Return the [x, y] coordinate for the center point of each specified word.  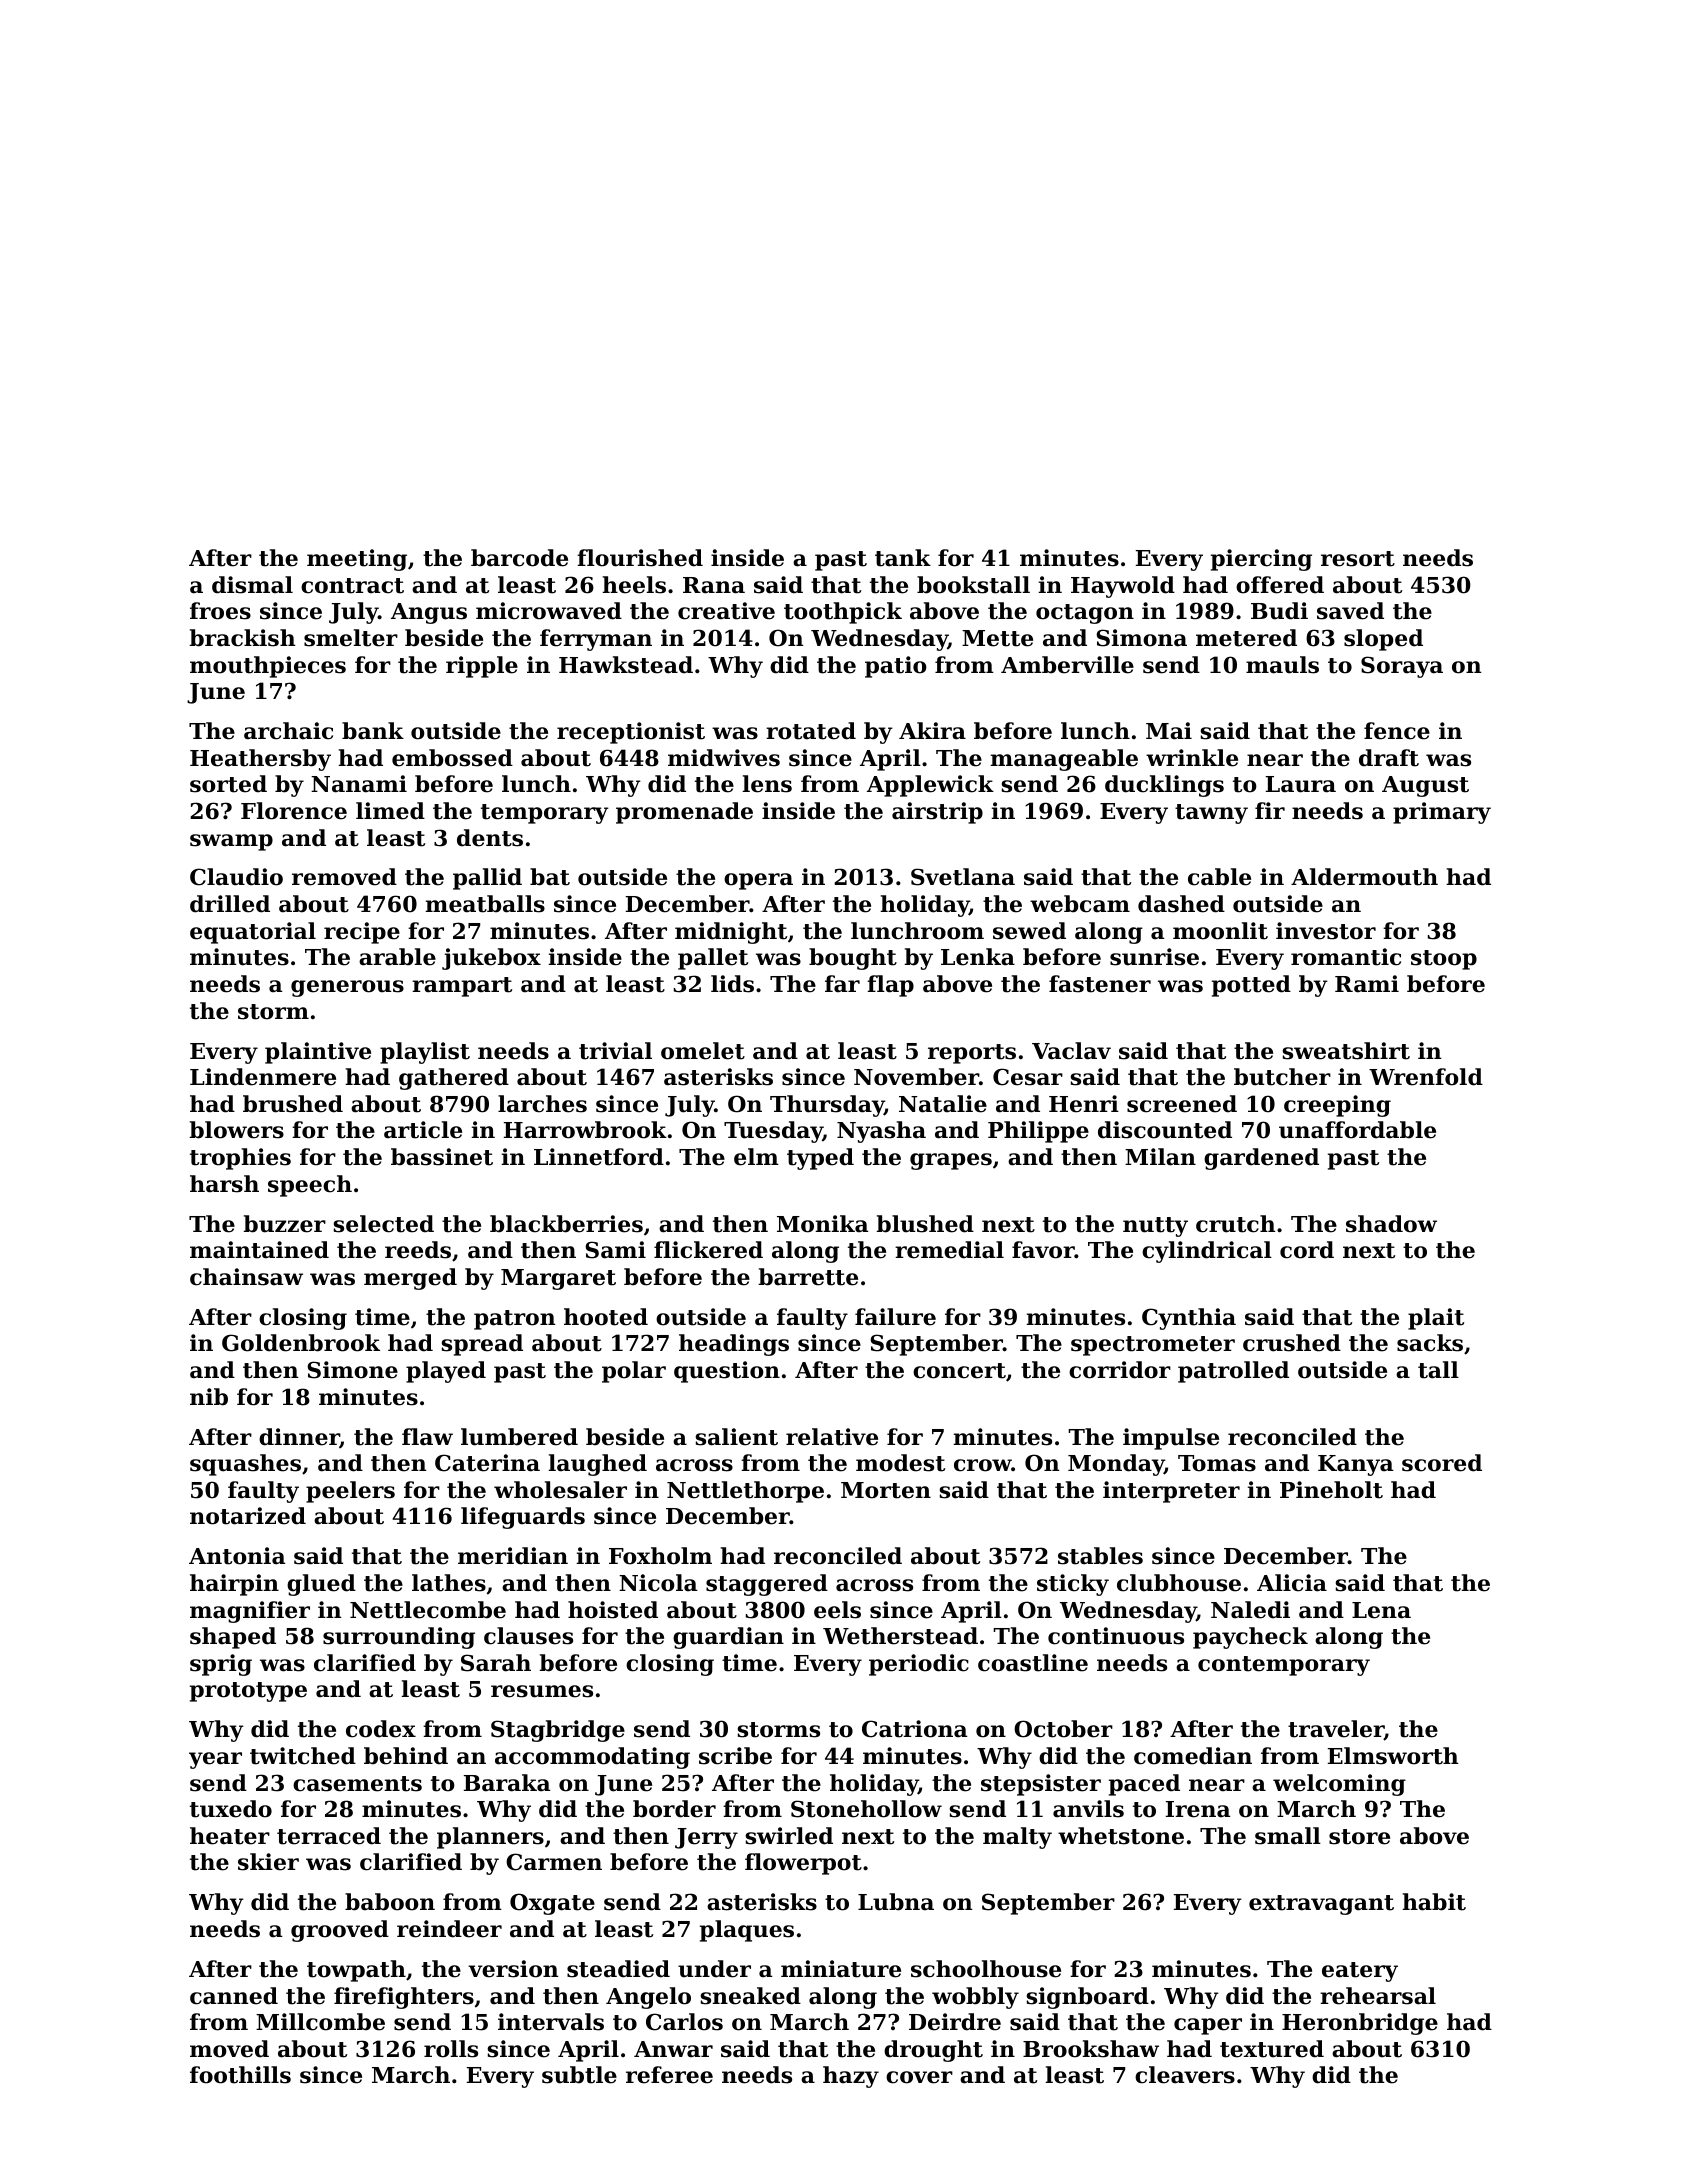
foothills [240, 2075]
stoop [1444, 960]
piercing [1261, 560]
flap [890, 986]
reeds [418, 1250]
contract [352, 586]
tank [903, 558]
